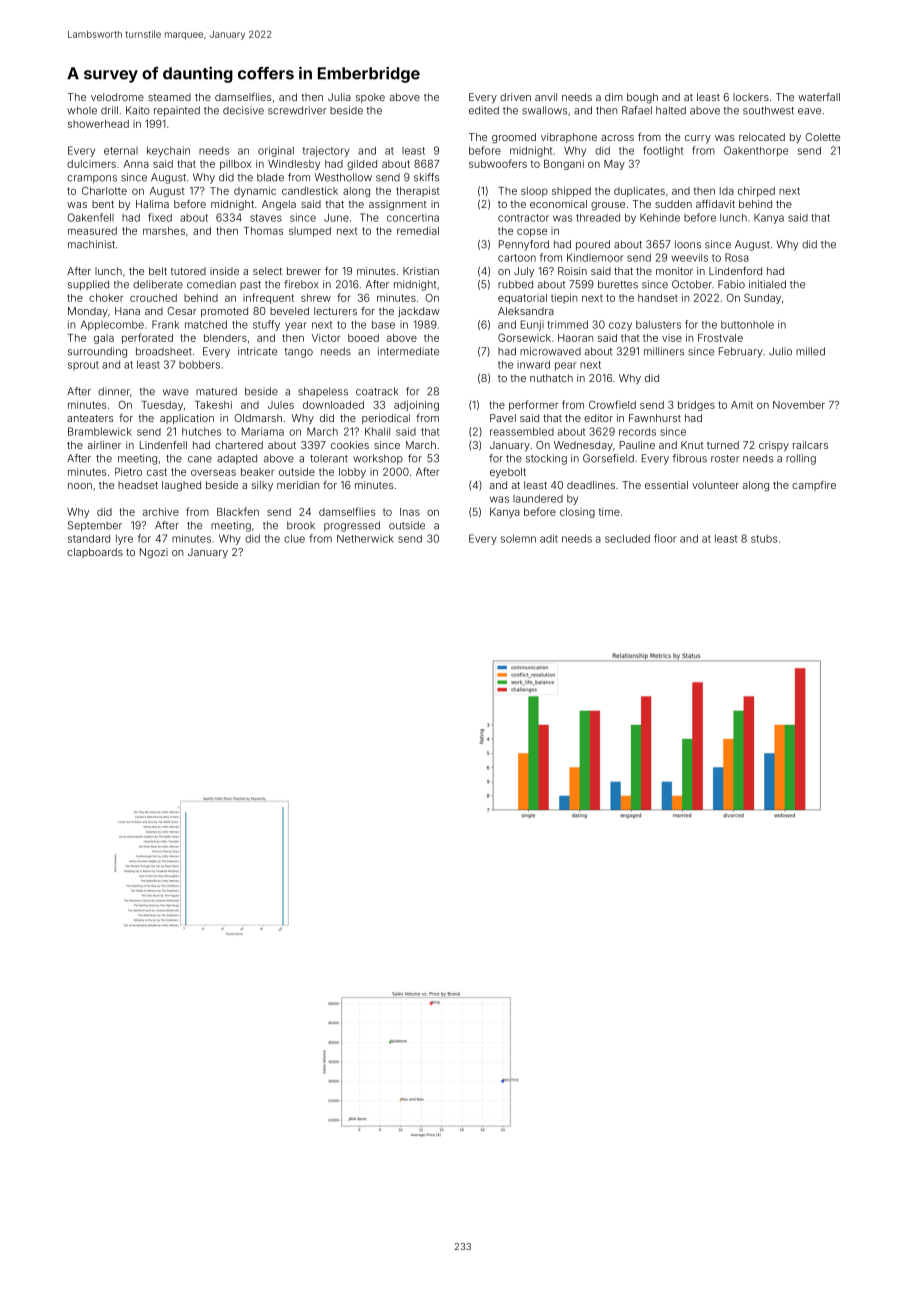  Describe the element at coordinates (819, 97) in the page. I see `waterfall` at that location.
